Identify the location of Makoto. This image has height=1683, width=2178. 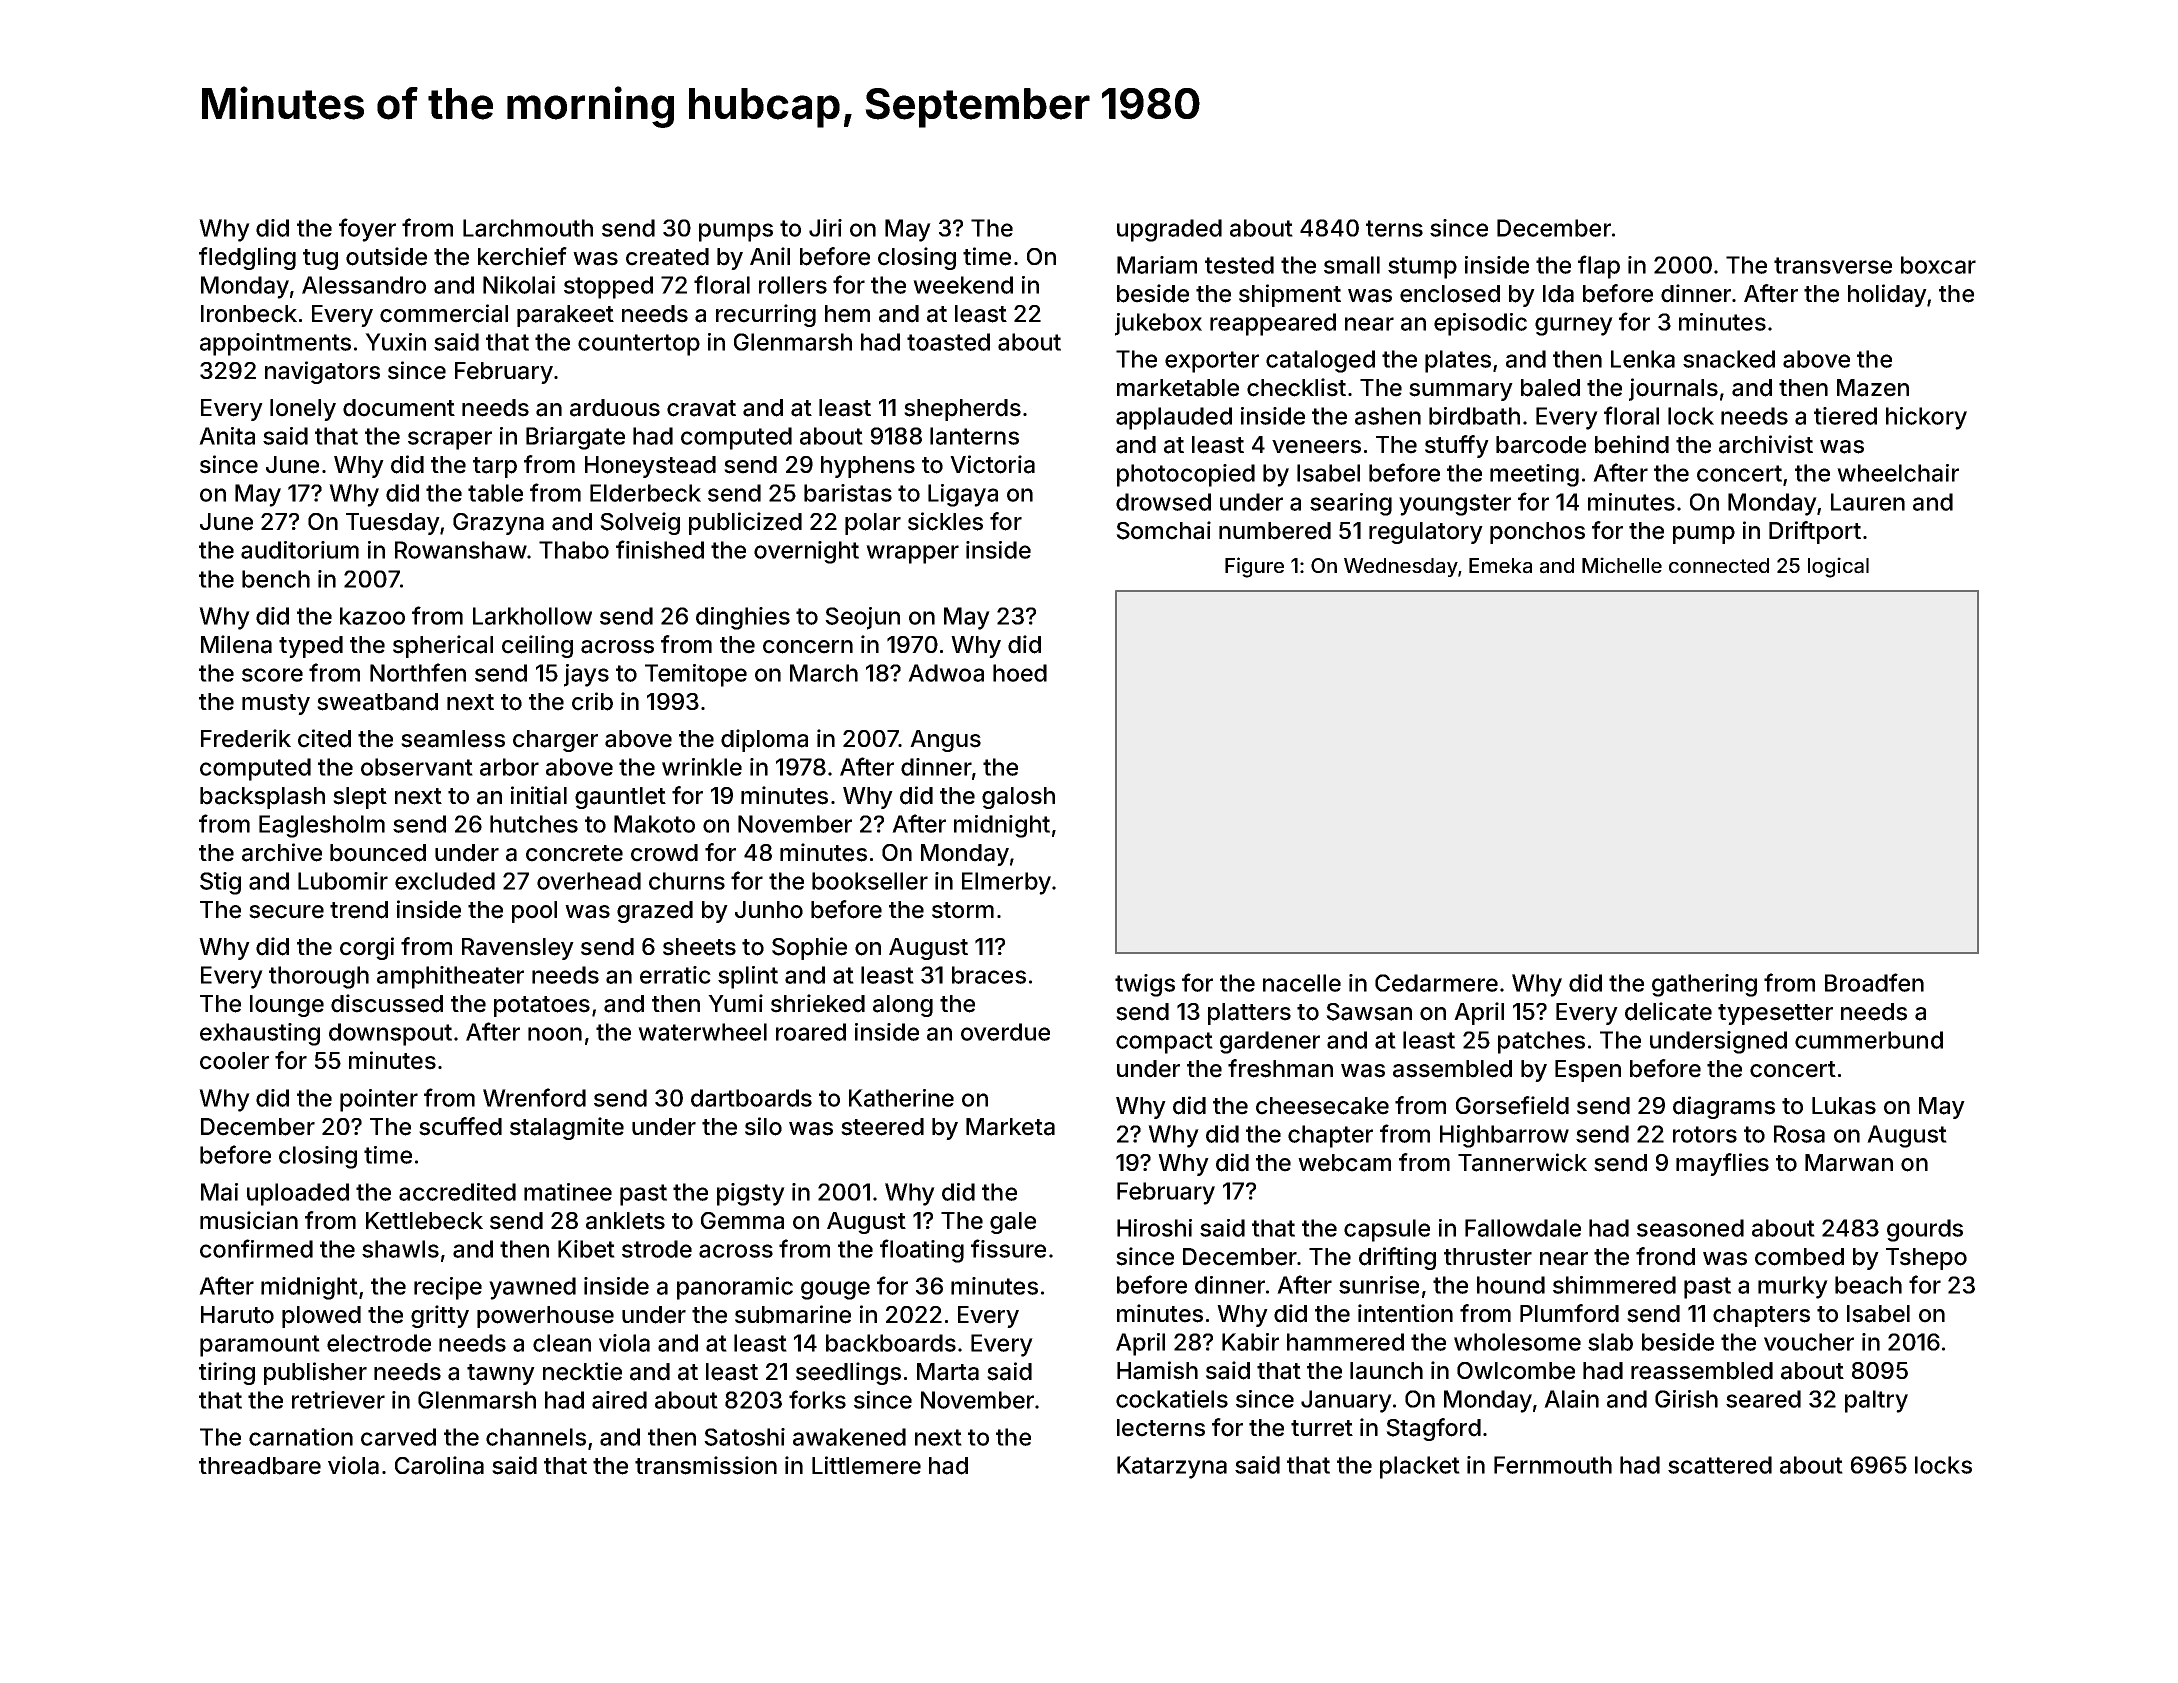
(654, 824).
